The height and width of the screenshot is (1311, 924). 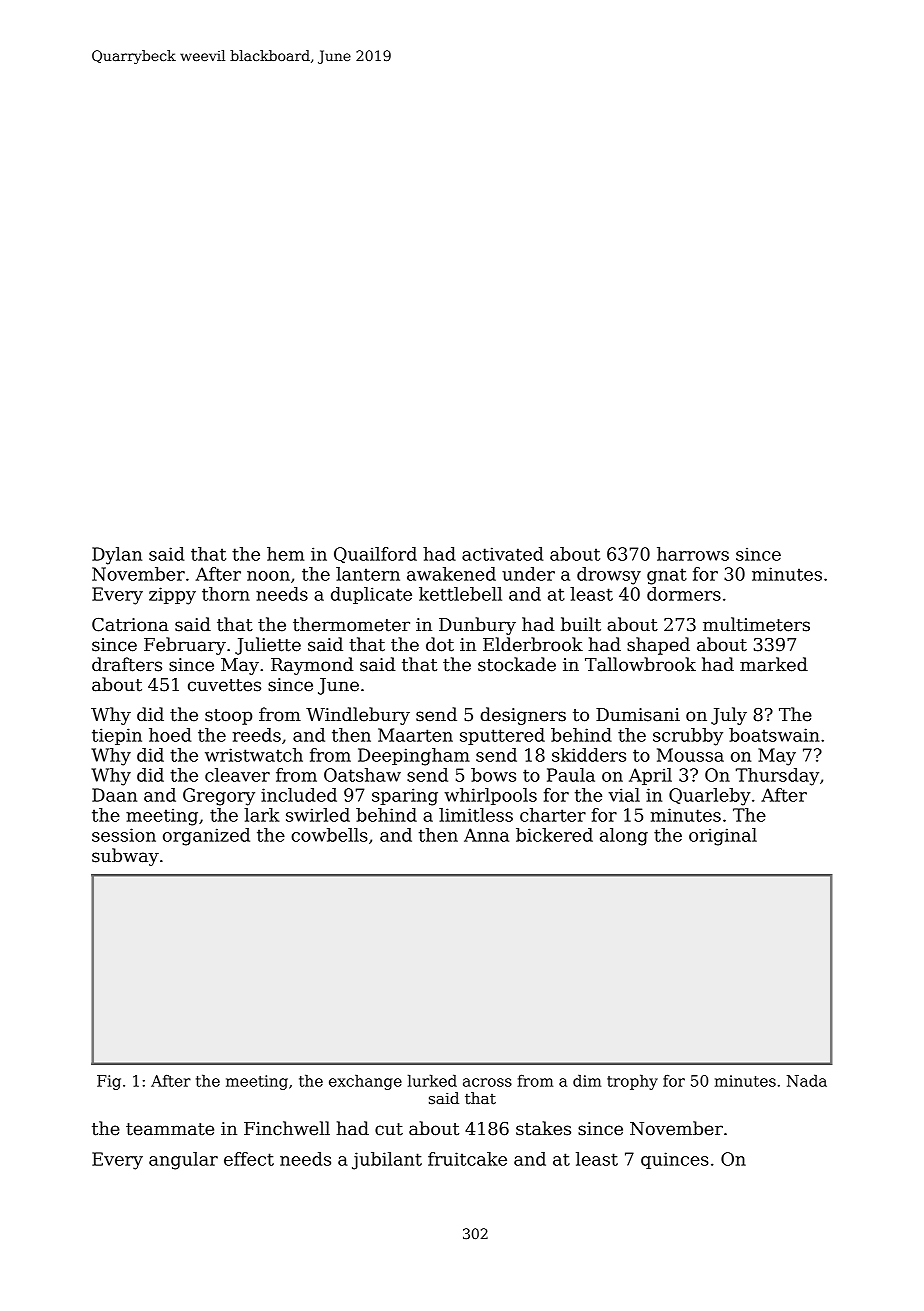 I want to click on bickered, so click(x=554, y=835).
